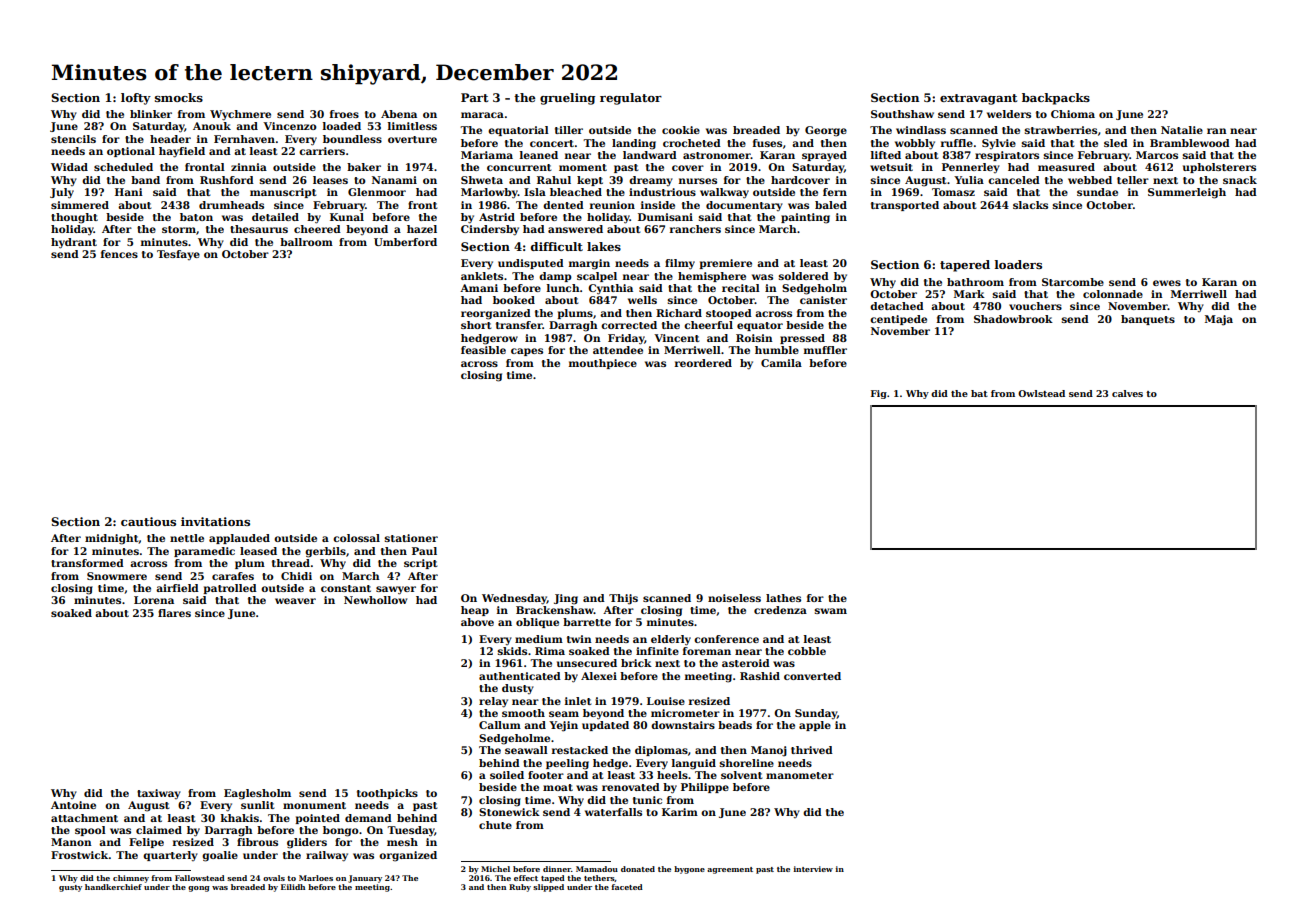 The width and height of the document is (1308, 924). What do you see at coordinates (293, 887) in the document?
I see `Eilidh` at bounding box center [293, 887].
